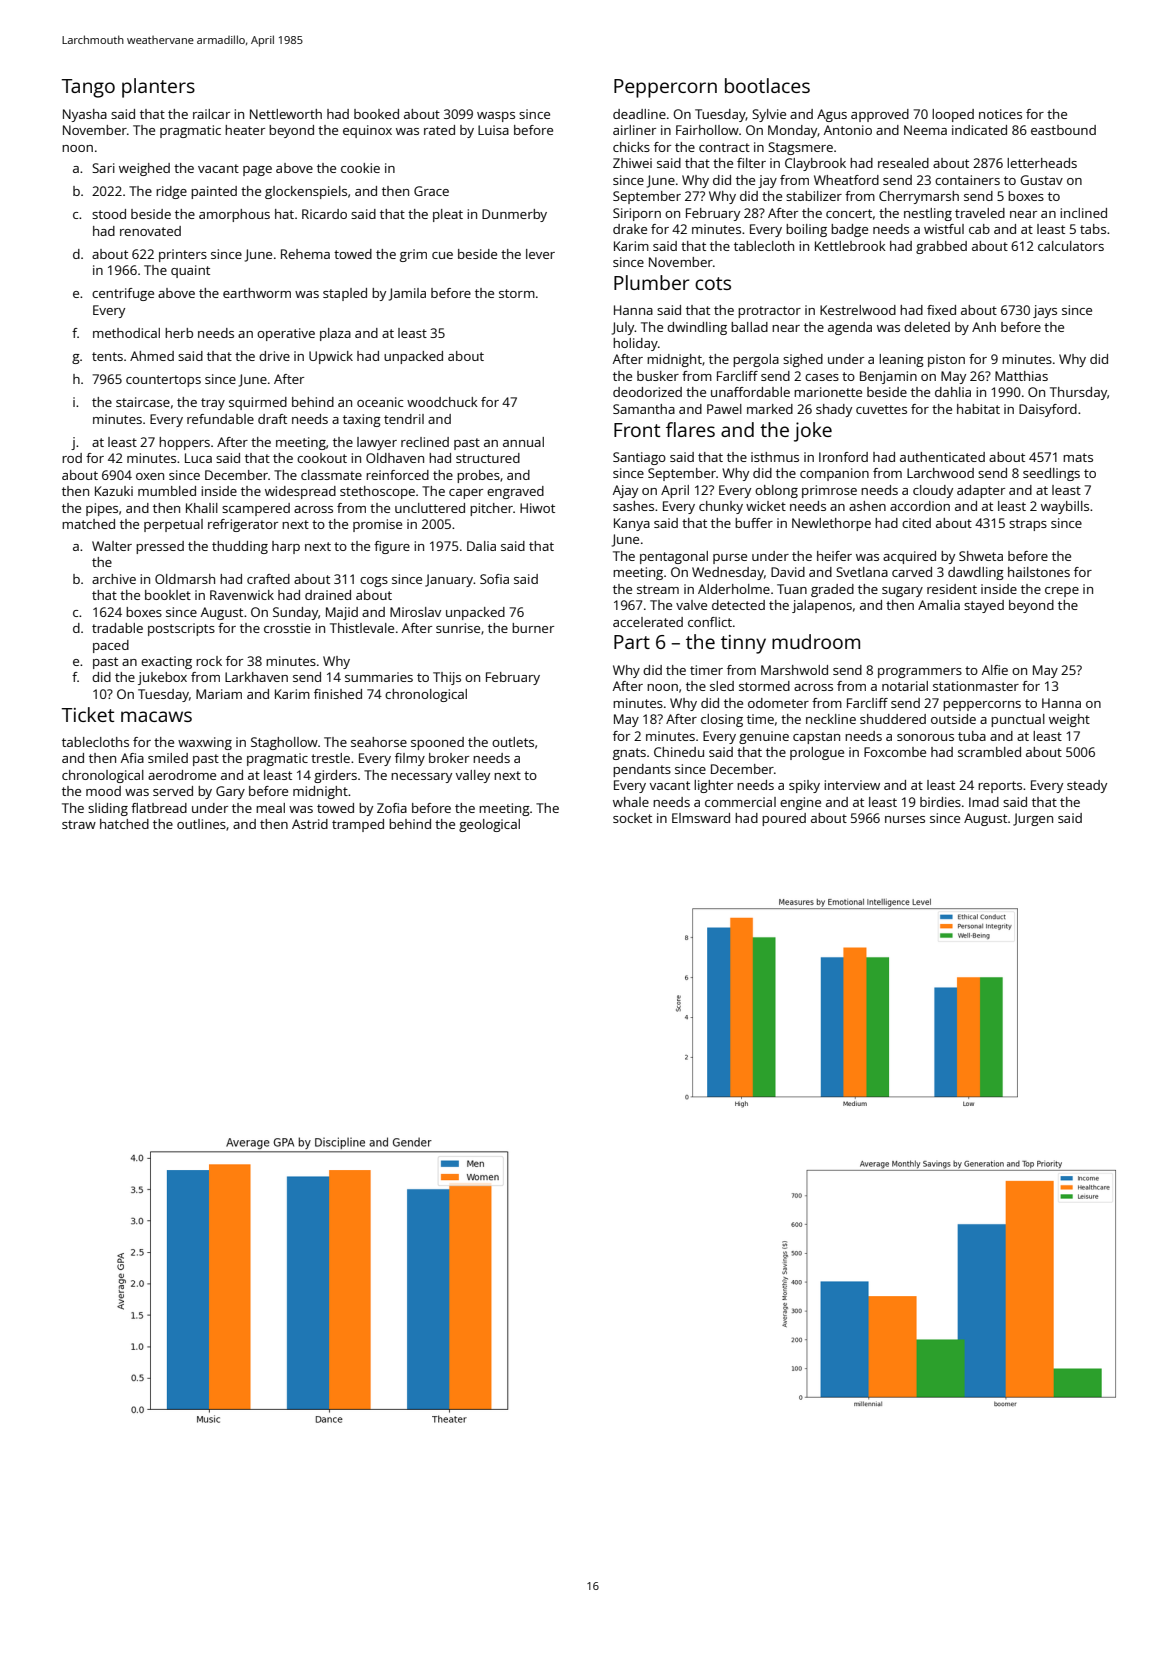 Image resolution: width=1173 pixels, height=1658 pixels. Describe the element at coordinates (376, 114) in the screenshot. I see `booked` at that location.
